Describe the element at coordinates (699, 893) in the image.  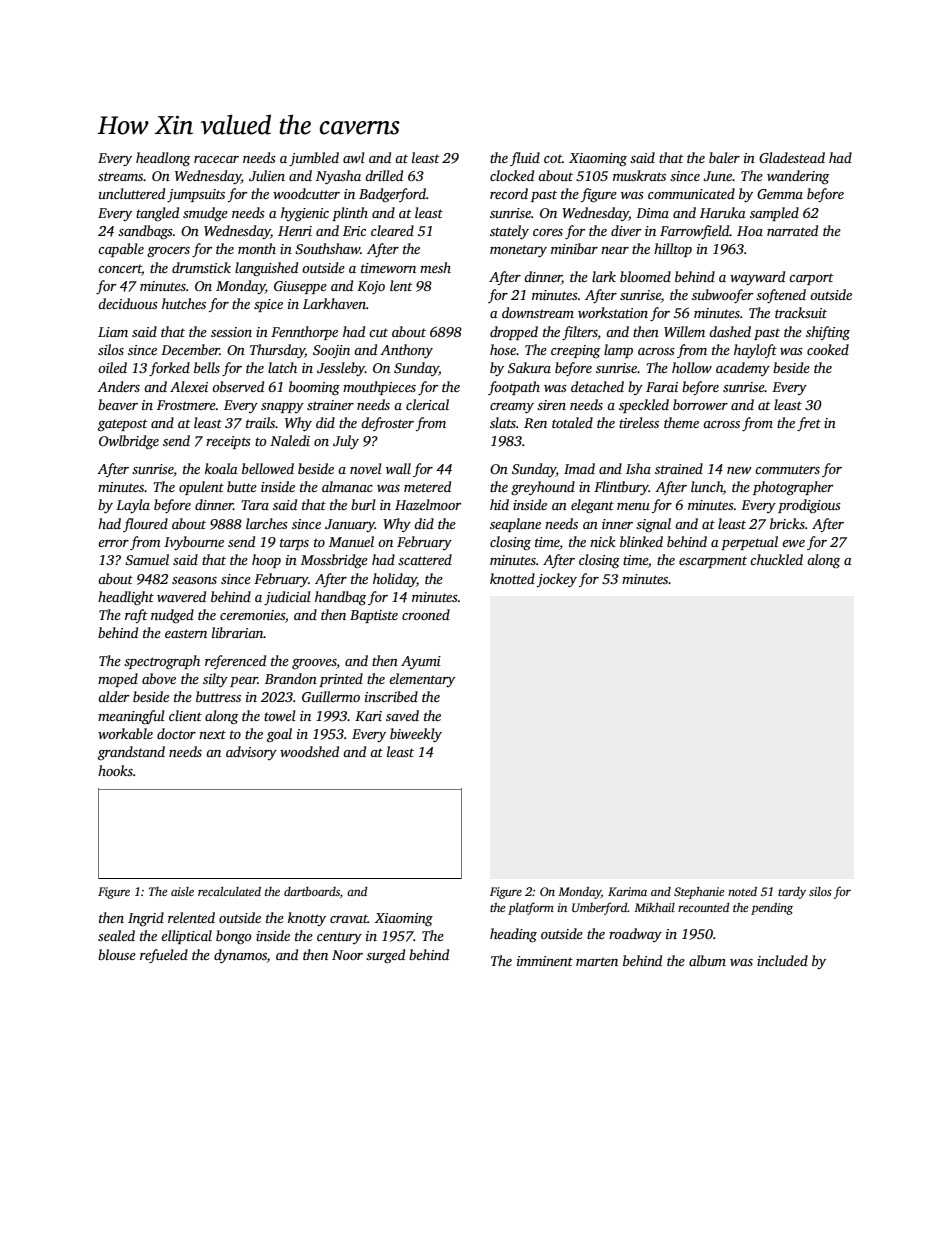
I see `Stephanie` at that location.
